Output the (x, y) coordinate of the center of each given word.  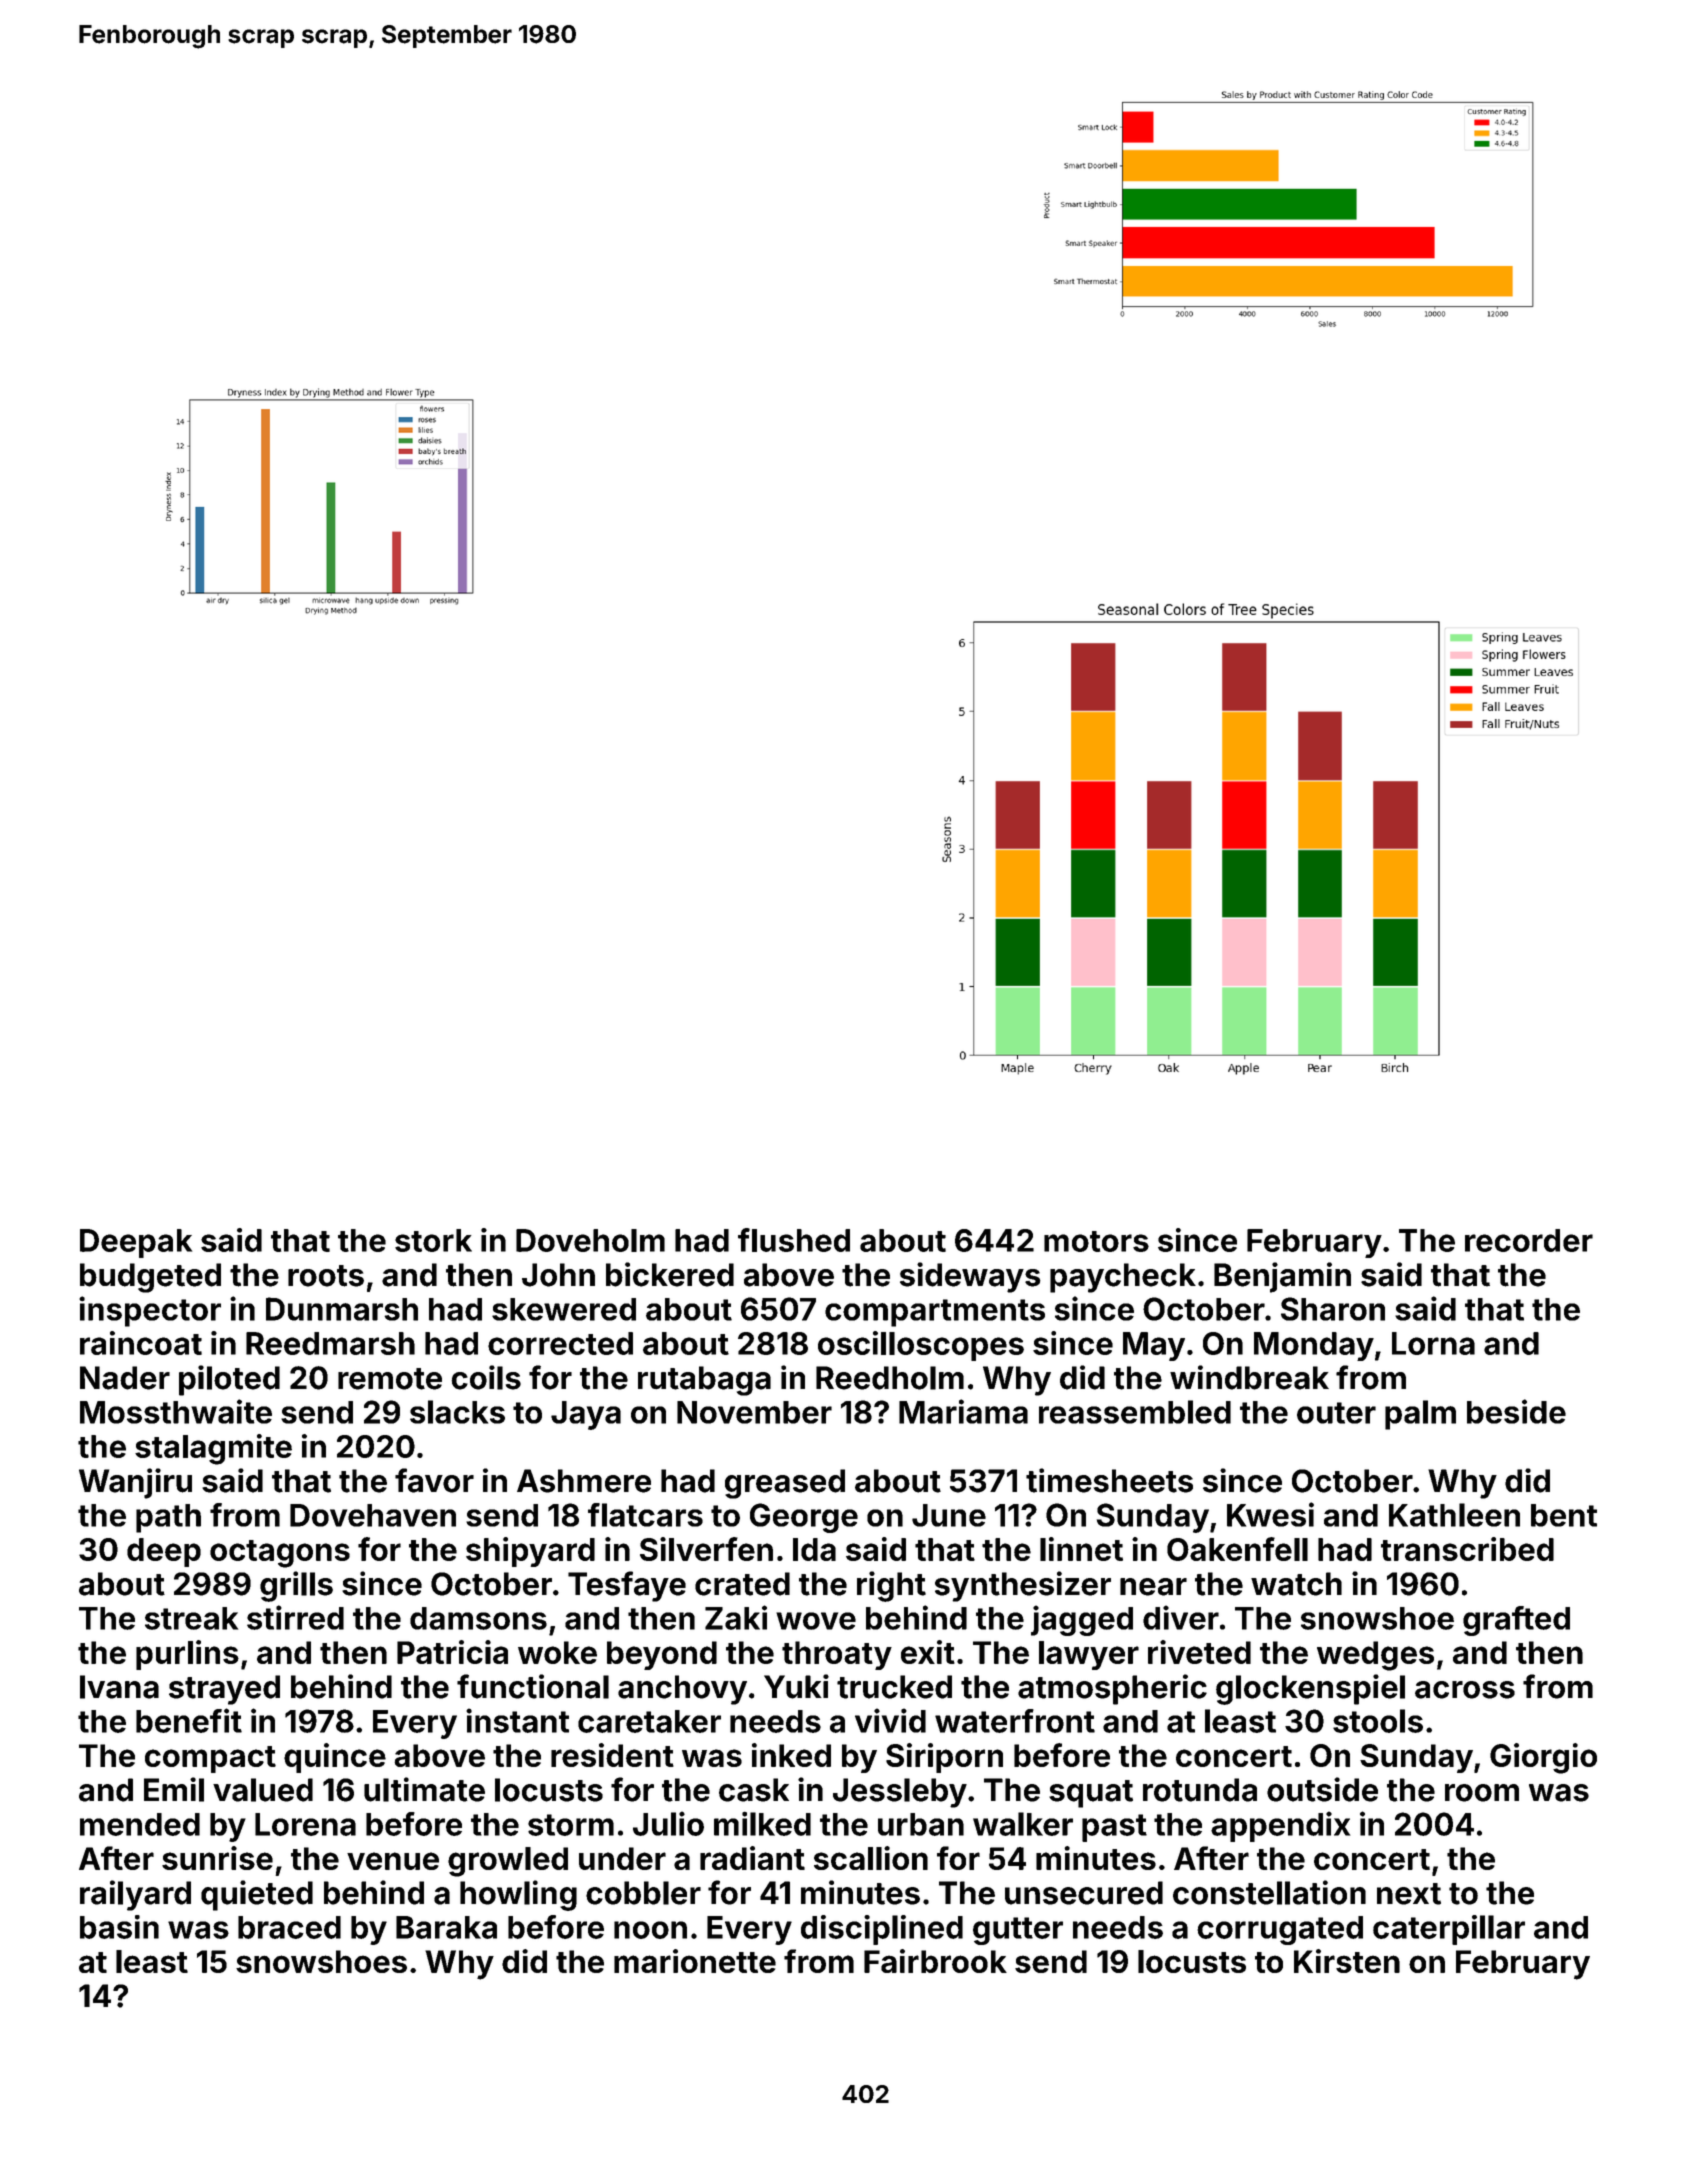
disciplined (882, 1930)
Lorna (1433, 1343)
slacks (457, 1412)
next (1409, 1894)
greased (785, 1484)
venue (393, 1861)
